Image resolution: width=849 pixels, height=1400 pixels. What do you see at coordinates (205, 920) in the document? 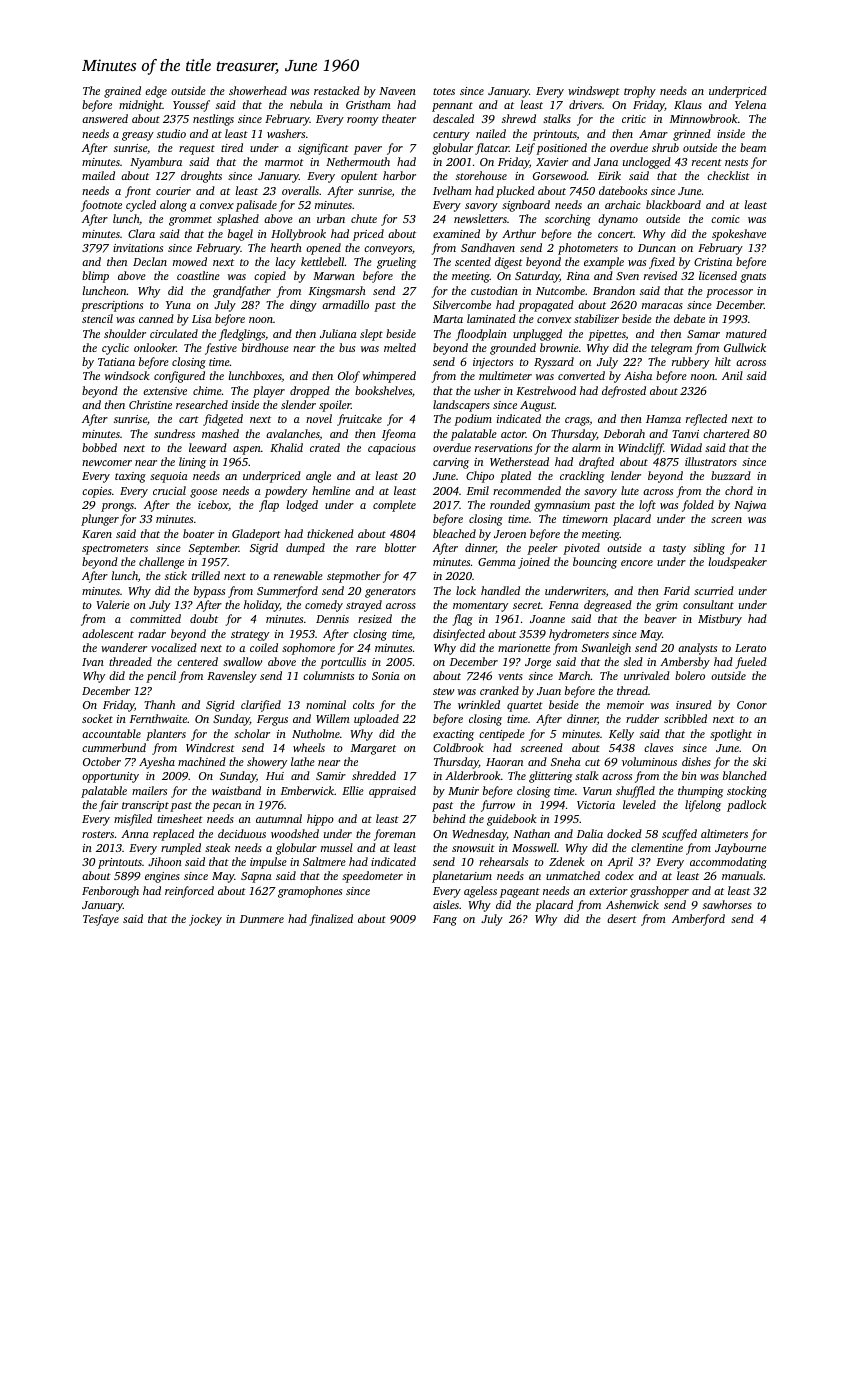
I see `jockey` at bounding box center [205, 920].
